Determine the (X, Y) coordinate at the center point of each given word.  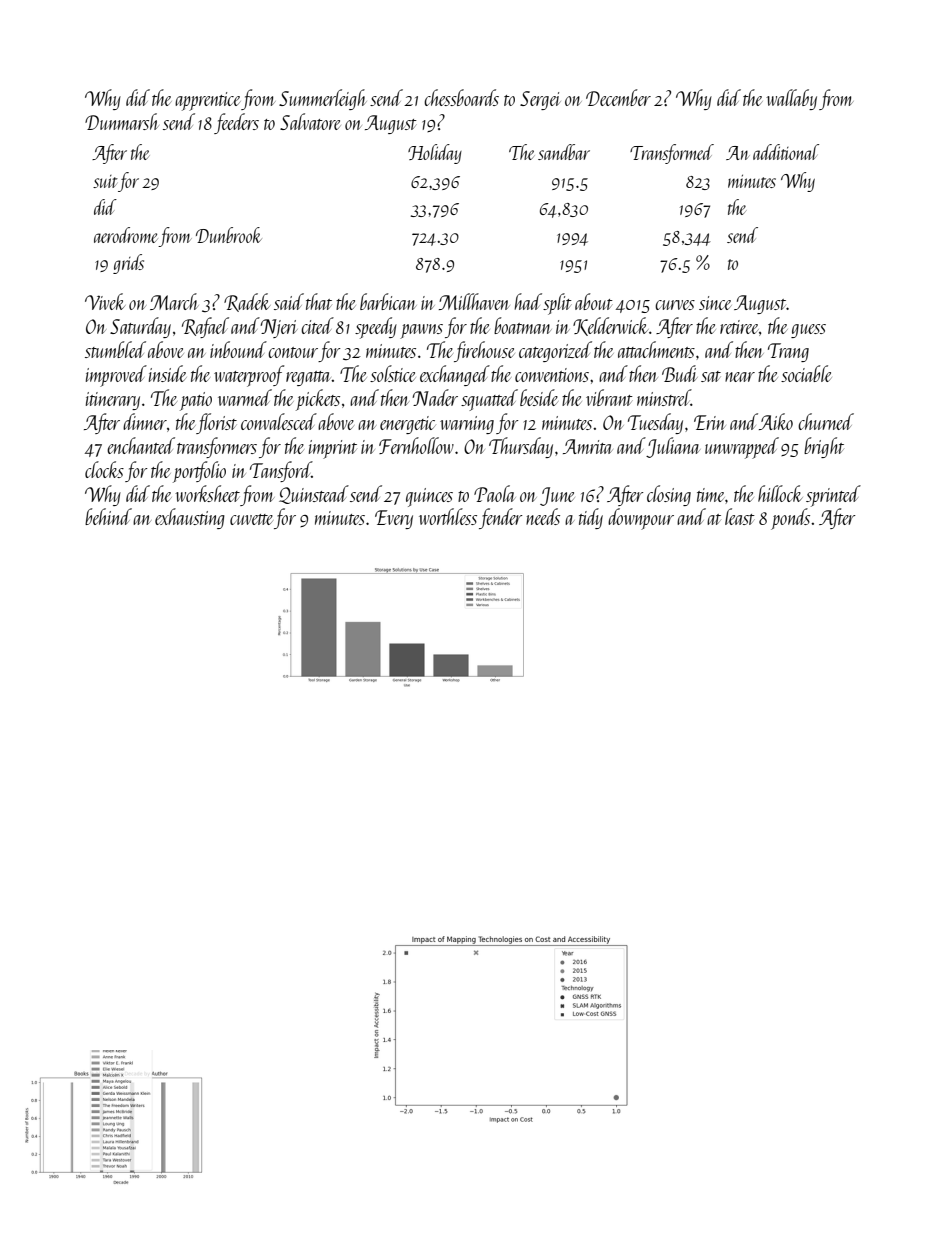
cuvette (251, 519)
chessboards (461, 97)
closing (669, 495)
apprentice (208, 101)
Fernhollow (416, 445)
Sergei (540, 100)
